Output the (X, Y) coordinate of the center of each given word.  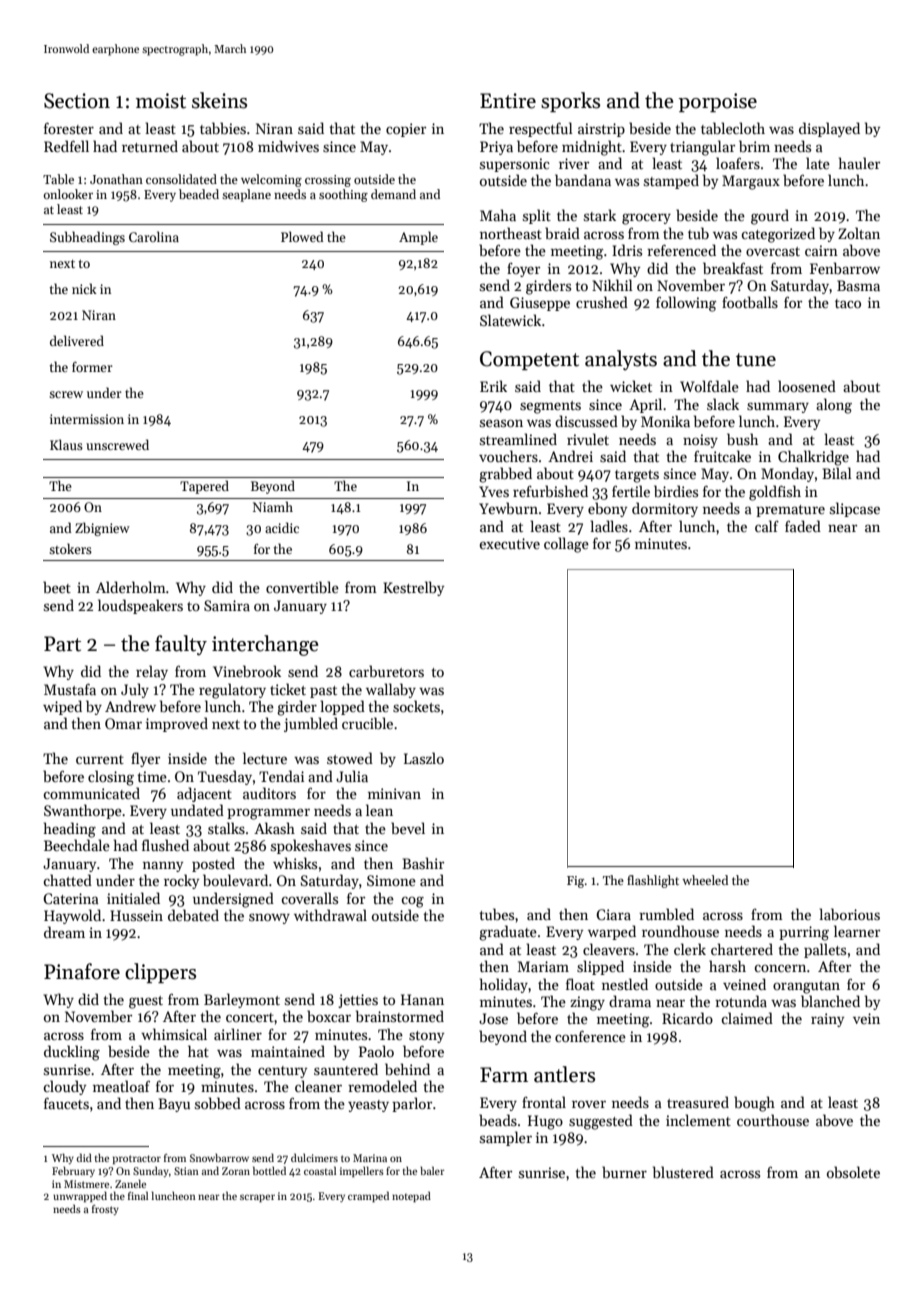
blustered (683, 1172)
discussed (586, 421)
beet (57, 587)
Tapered (204, 487)
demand (393, 194)
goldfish (775, 493)
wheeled (705, 880)
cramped (368, 1196)
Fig (575, 882)
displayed (829, 129)
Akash (274, 828)
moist (161, 101)
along (834, 406)
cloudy (65, 1087)
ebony (607, 509)
